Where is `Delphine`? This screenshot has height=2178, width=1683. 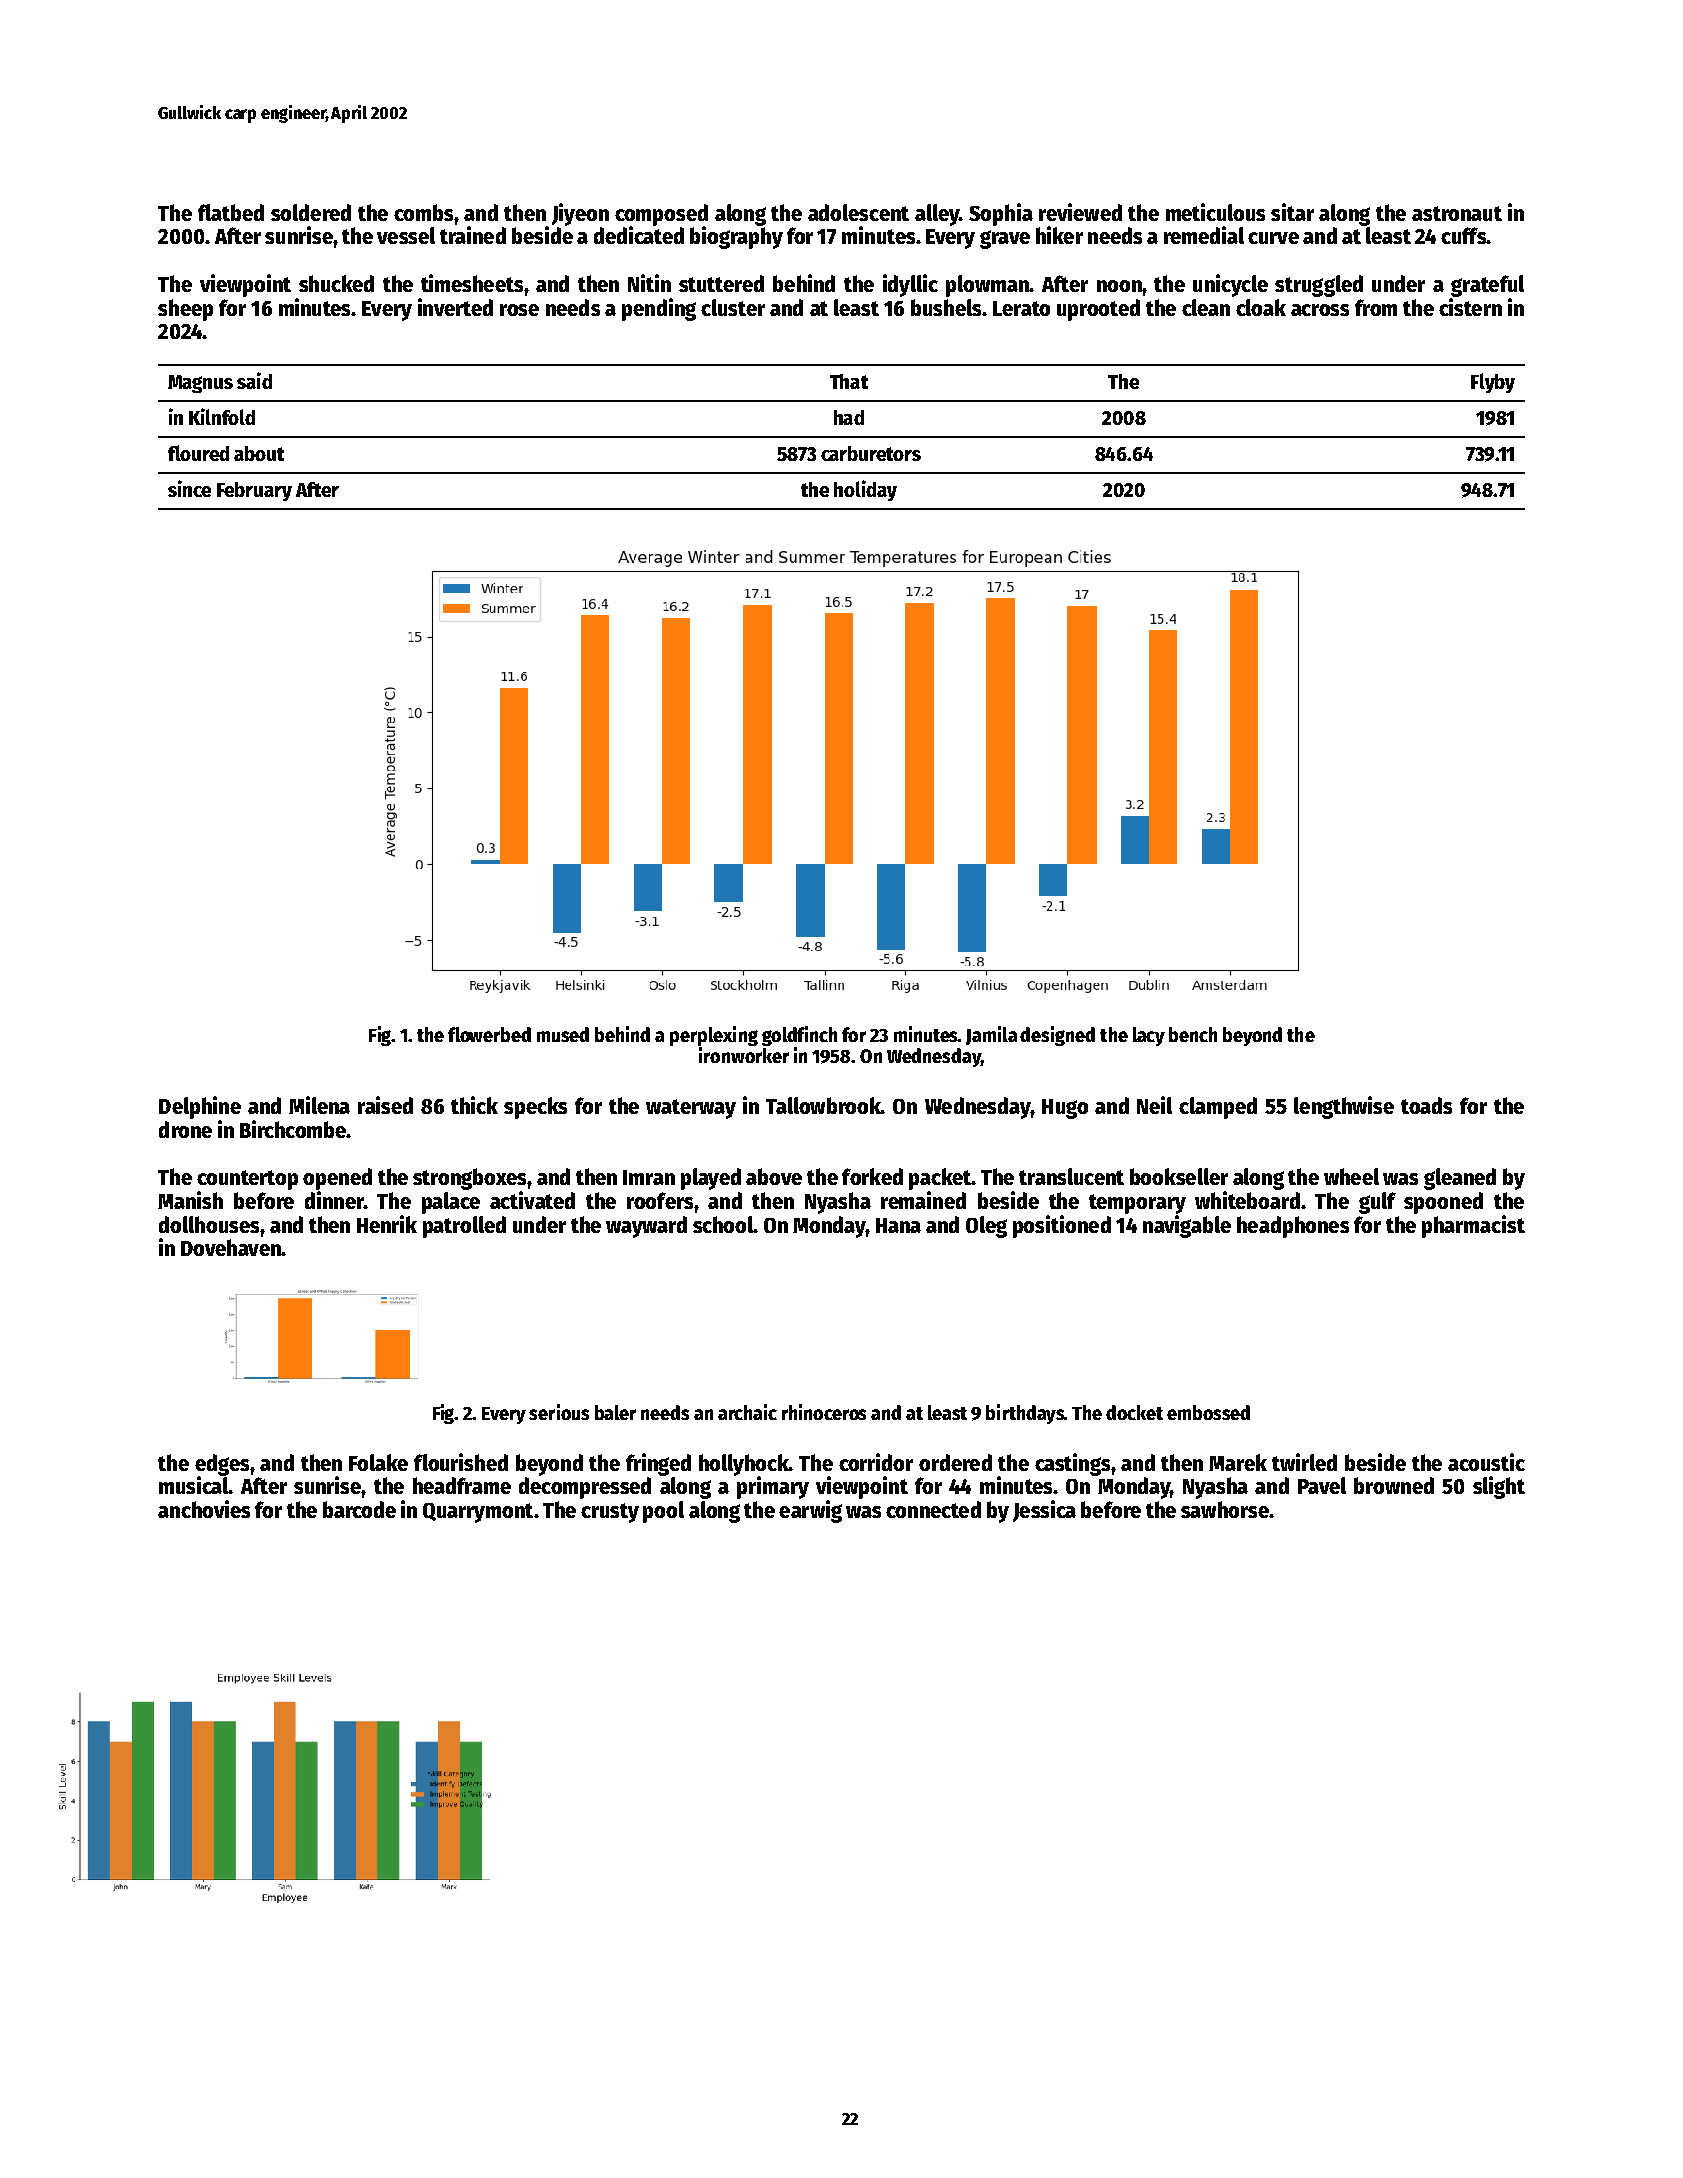
Delphine is located at coordinates (200, 1107).
